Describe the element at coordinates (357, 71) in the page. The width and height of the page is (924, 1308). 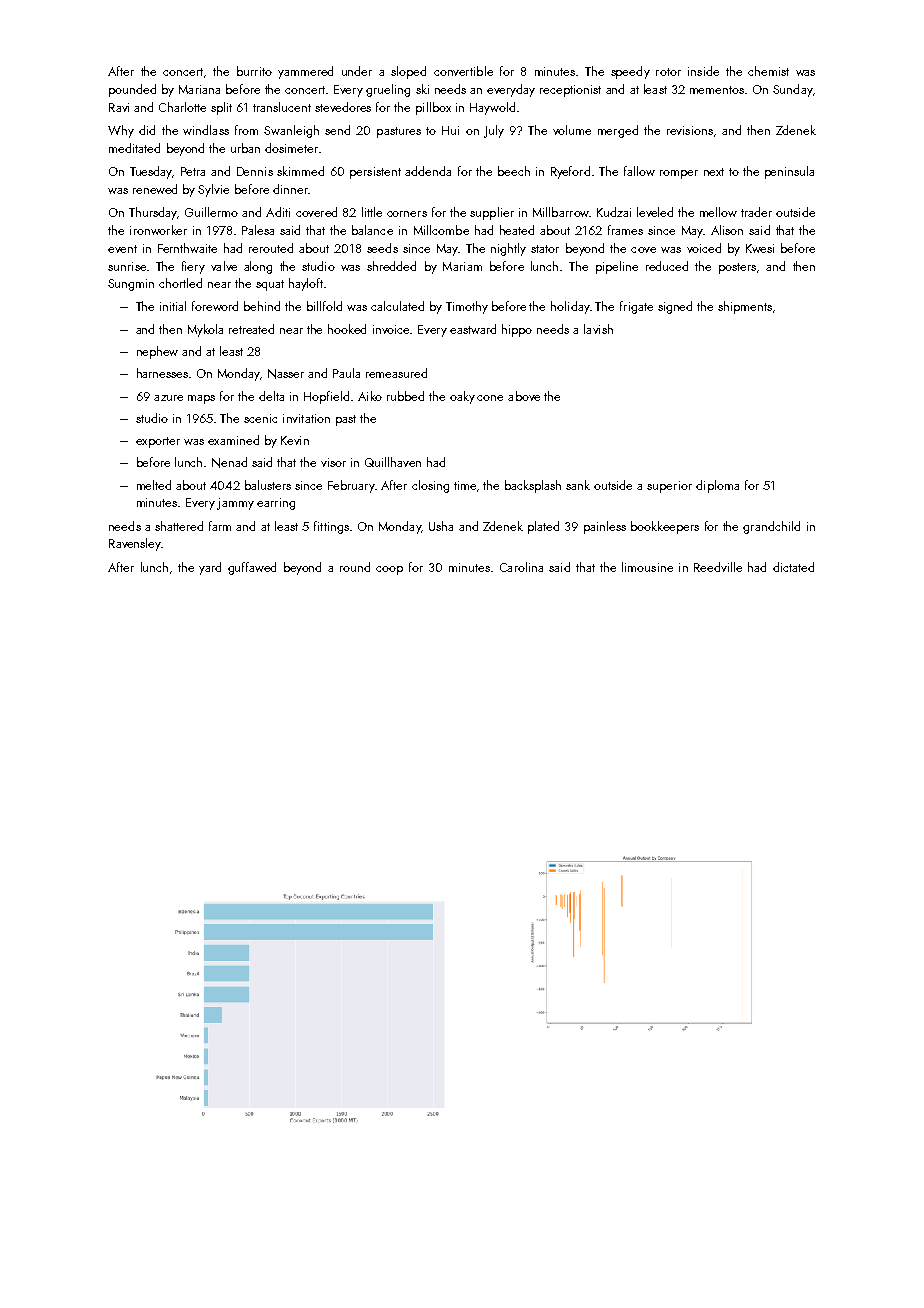
I see `under` at that location.
